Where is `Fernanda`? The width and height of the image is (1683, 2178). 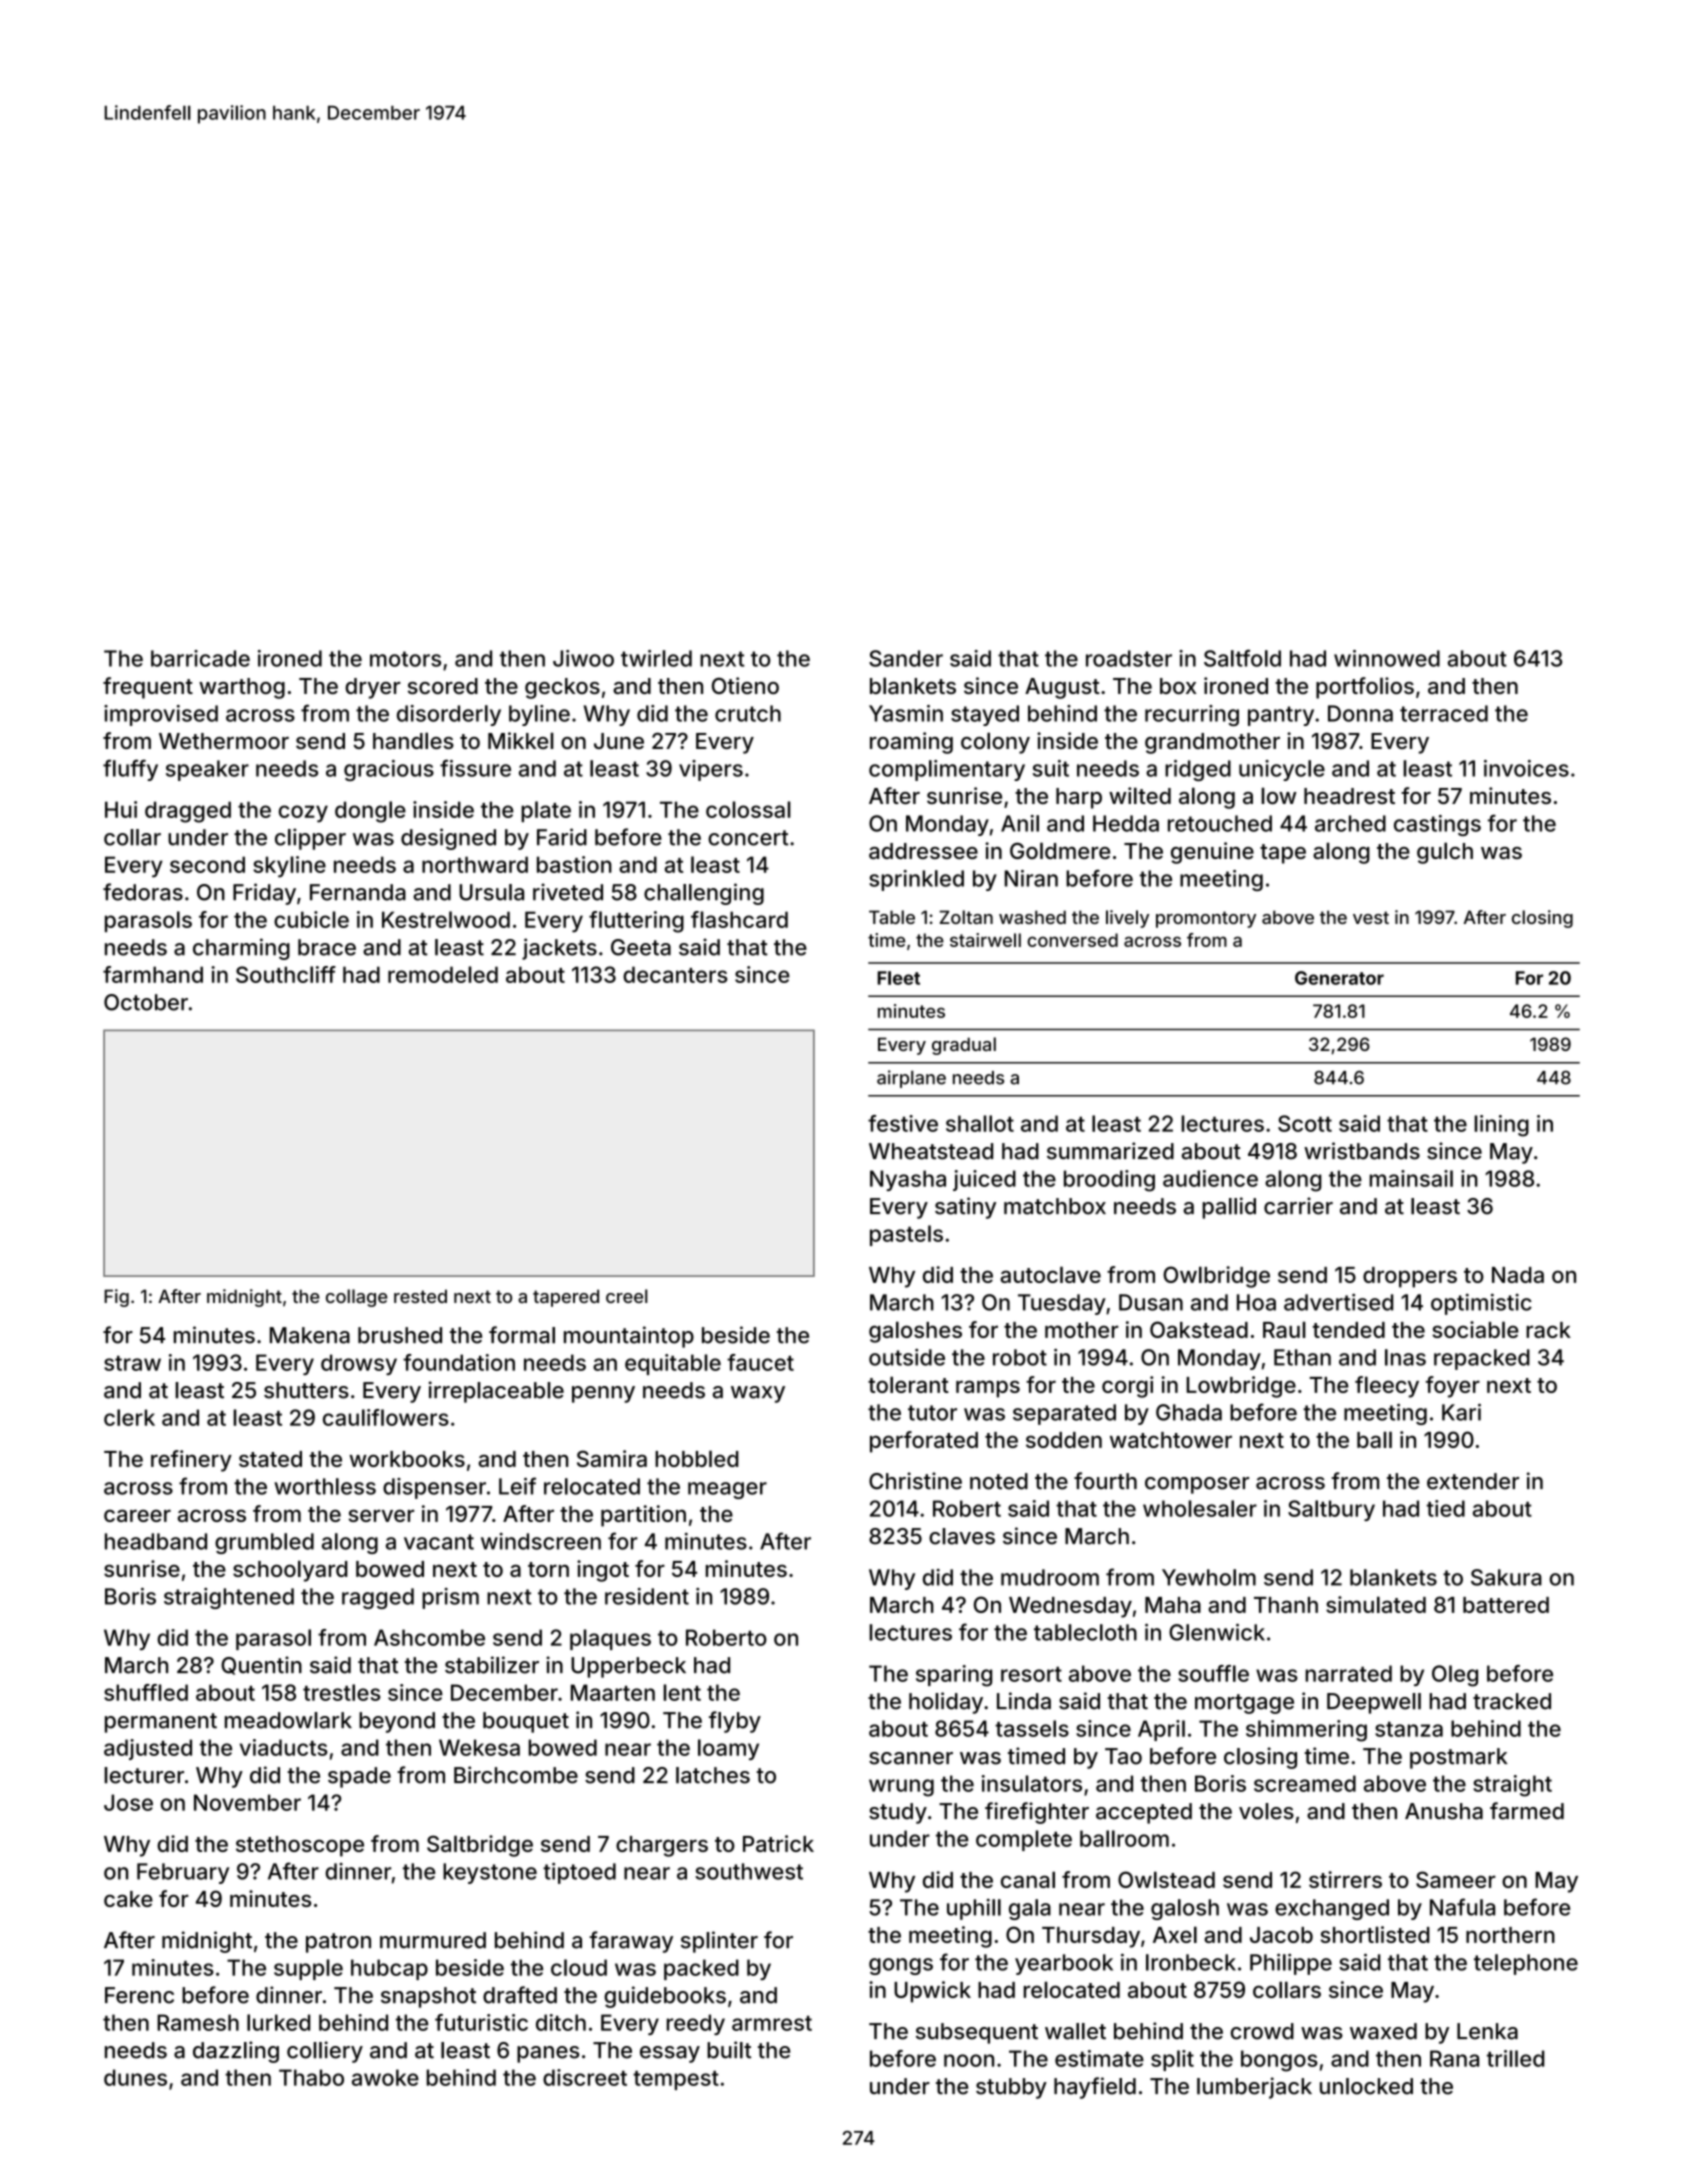
Fernanda is located at coordinates (358, 892).
